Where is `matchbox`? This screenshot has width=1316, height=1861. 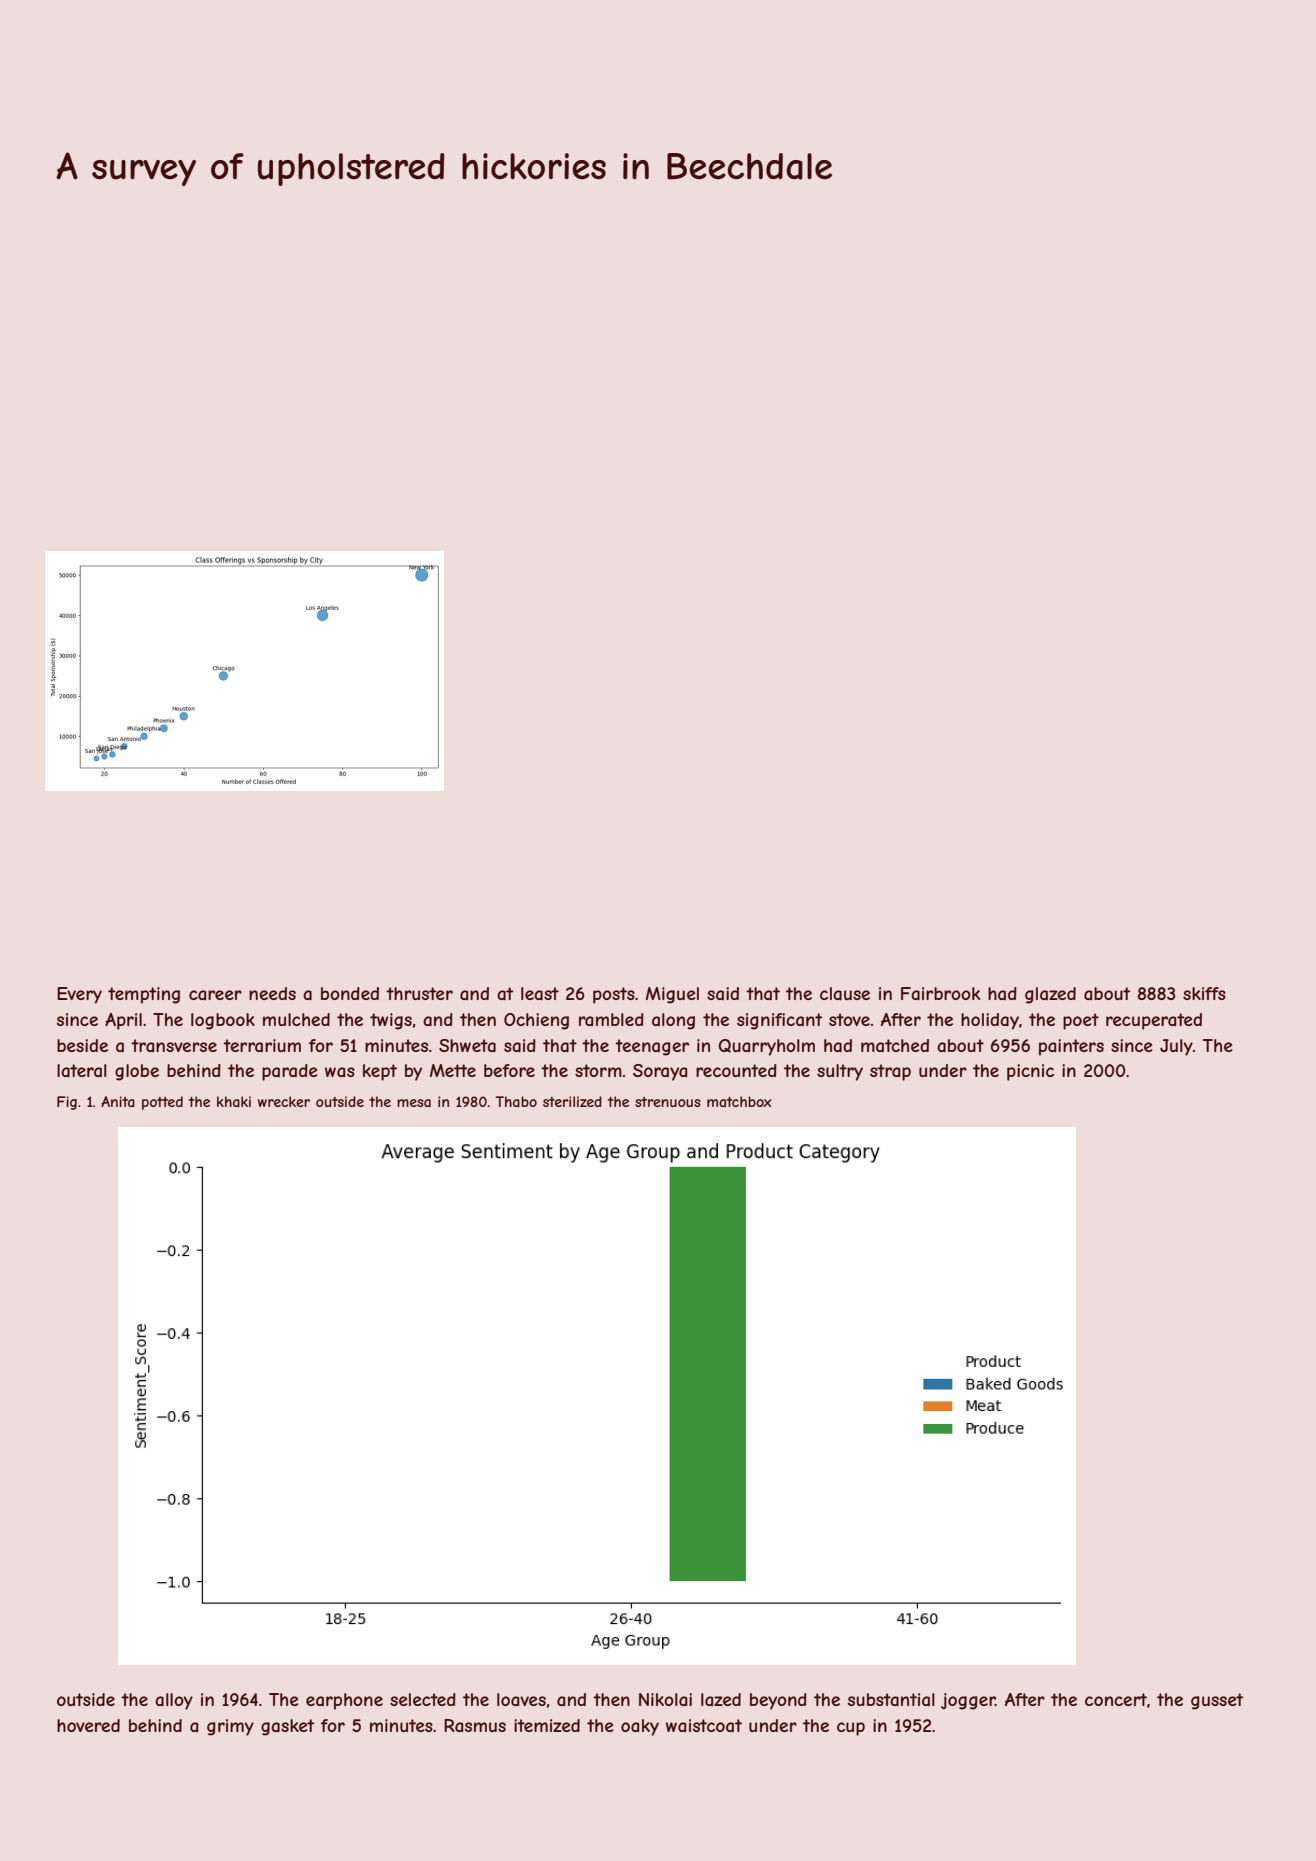 matchbox is located at coordinates (739, 1101).
